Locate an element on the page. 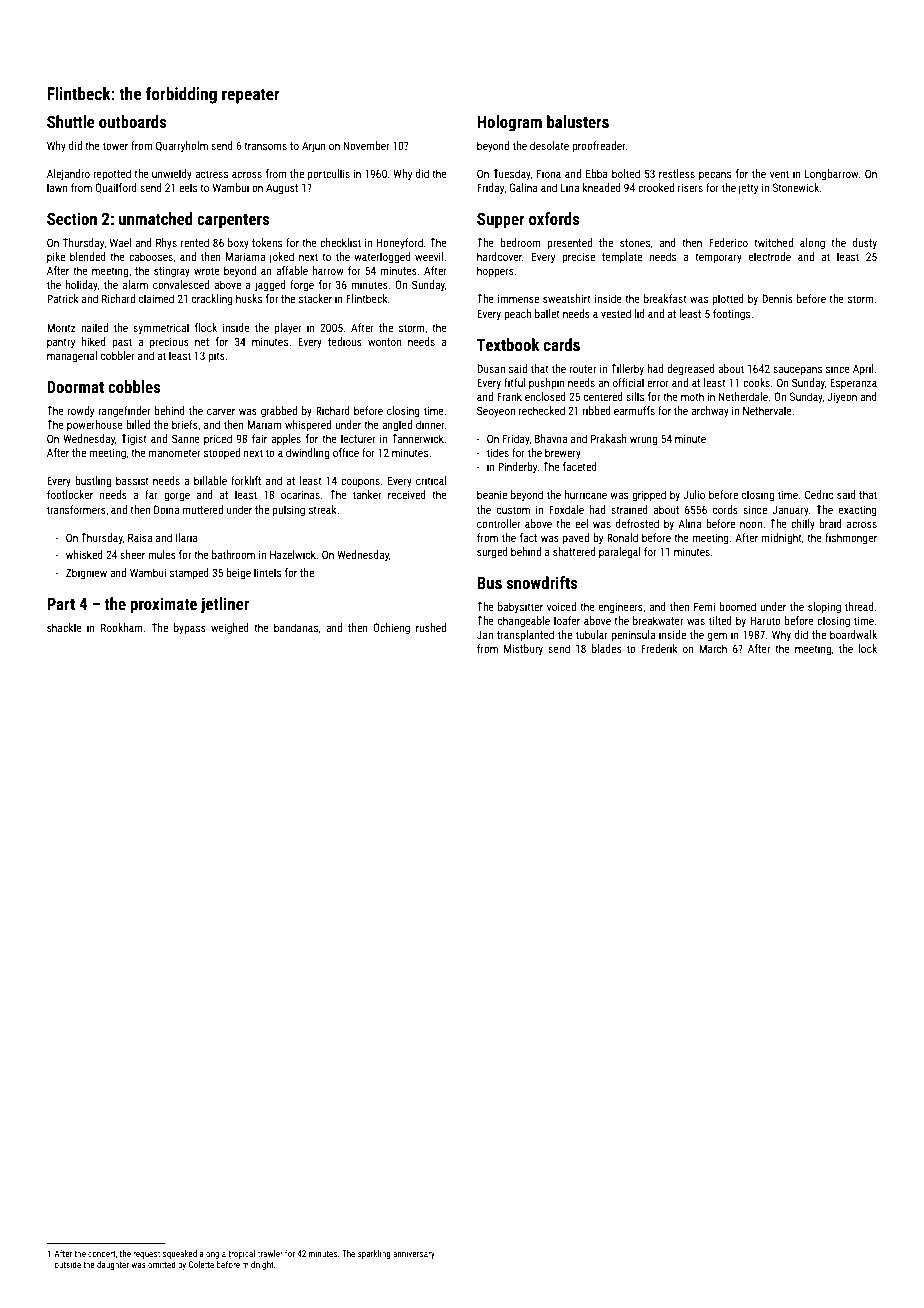 The image size is (924, 1308). Frederik is located at coordinates (659, 648).
